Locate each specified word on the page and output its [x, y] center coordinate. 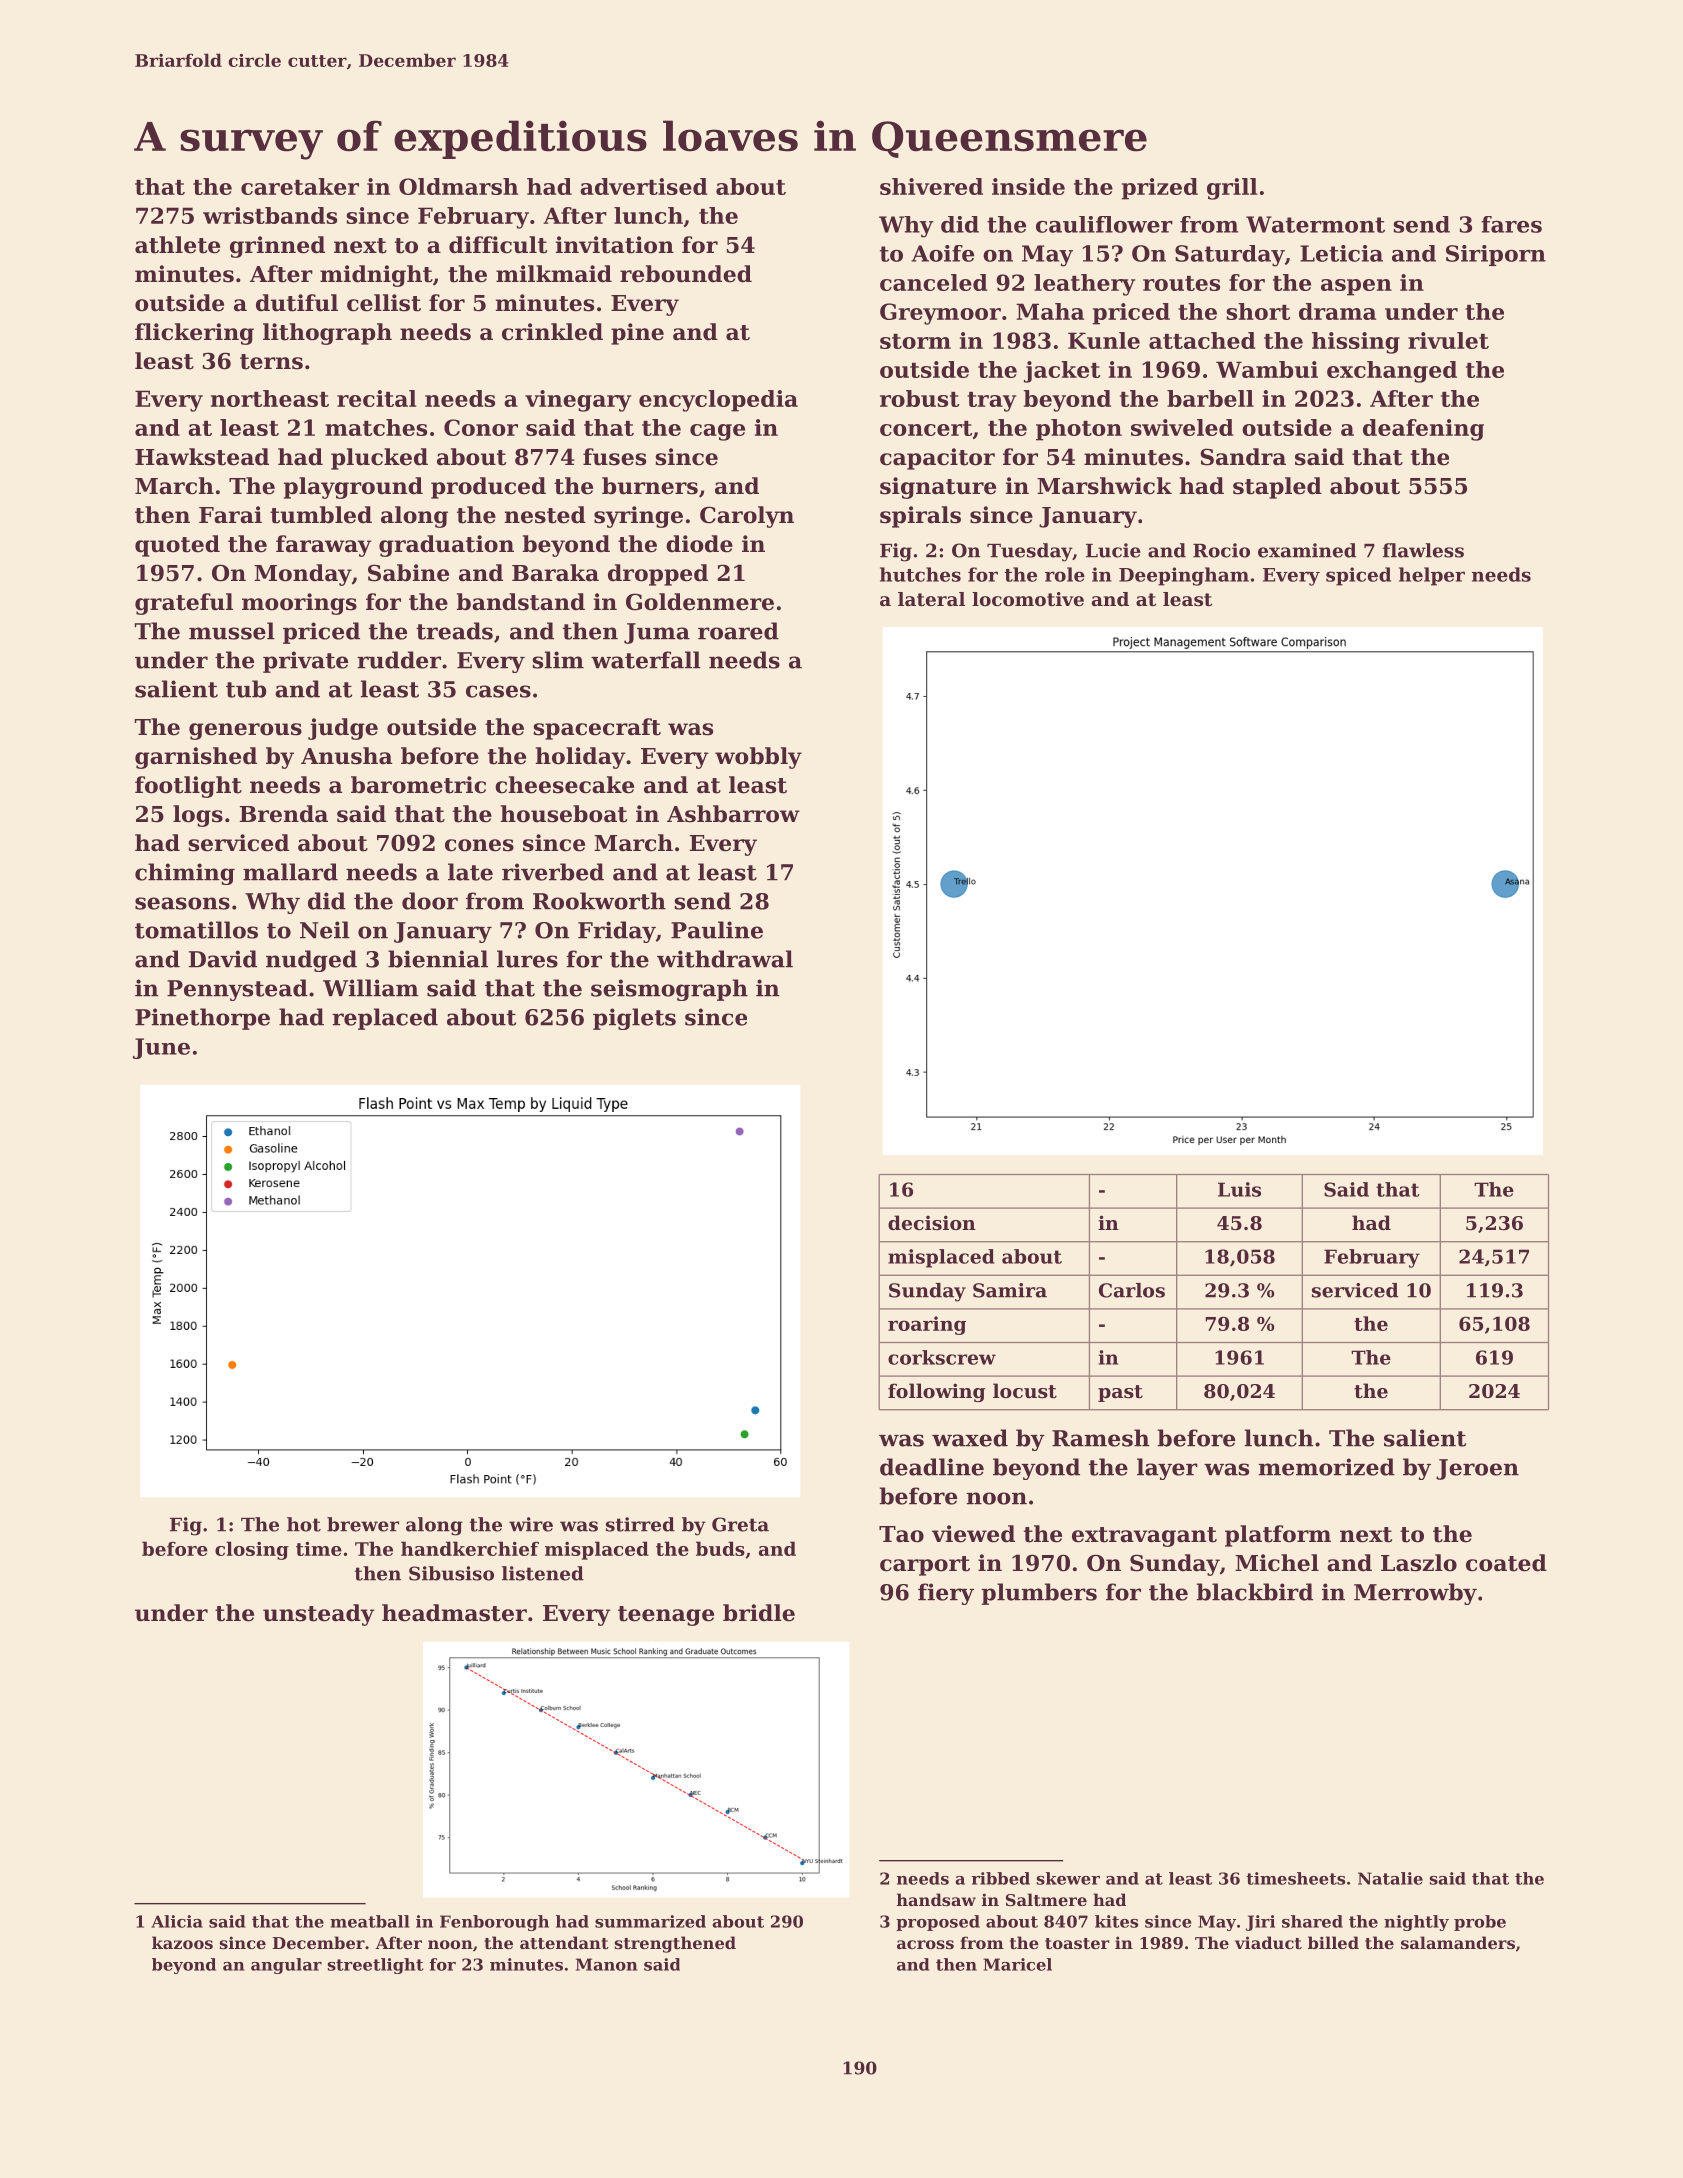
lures [527, 959]
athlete [177, 245]
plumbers [1039, 1594]
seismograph [669, 990]
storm [915, 341]
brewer [363, 1524]
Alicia [177, 1921]
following [936, 1392]
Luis [1239, 1189]
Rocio [1221, 550]
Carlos [1132, 1290]
